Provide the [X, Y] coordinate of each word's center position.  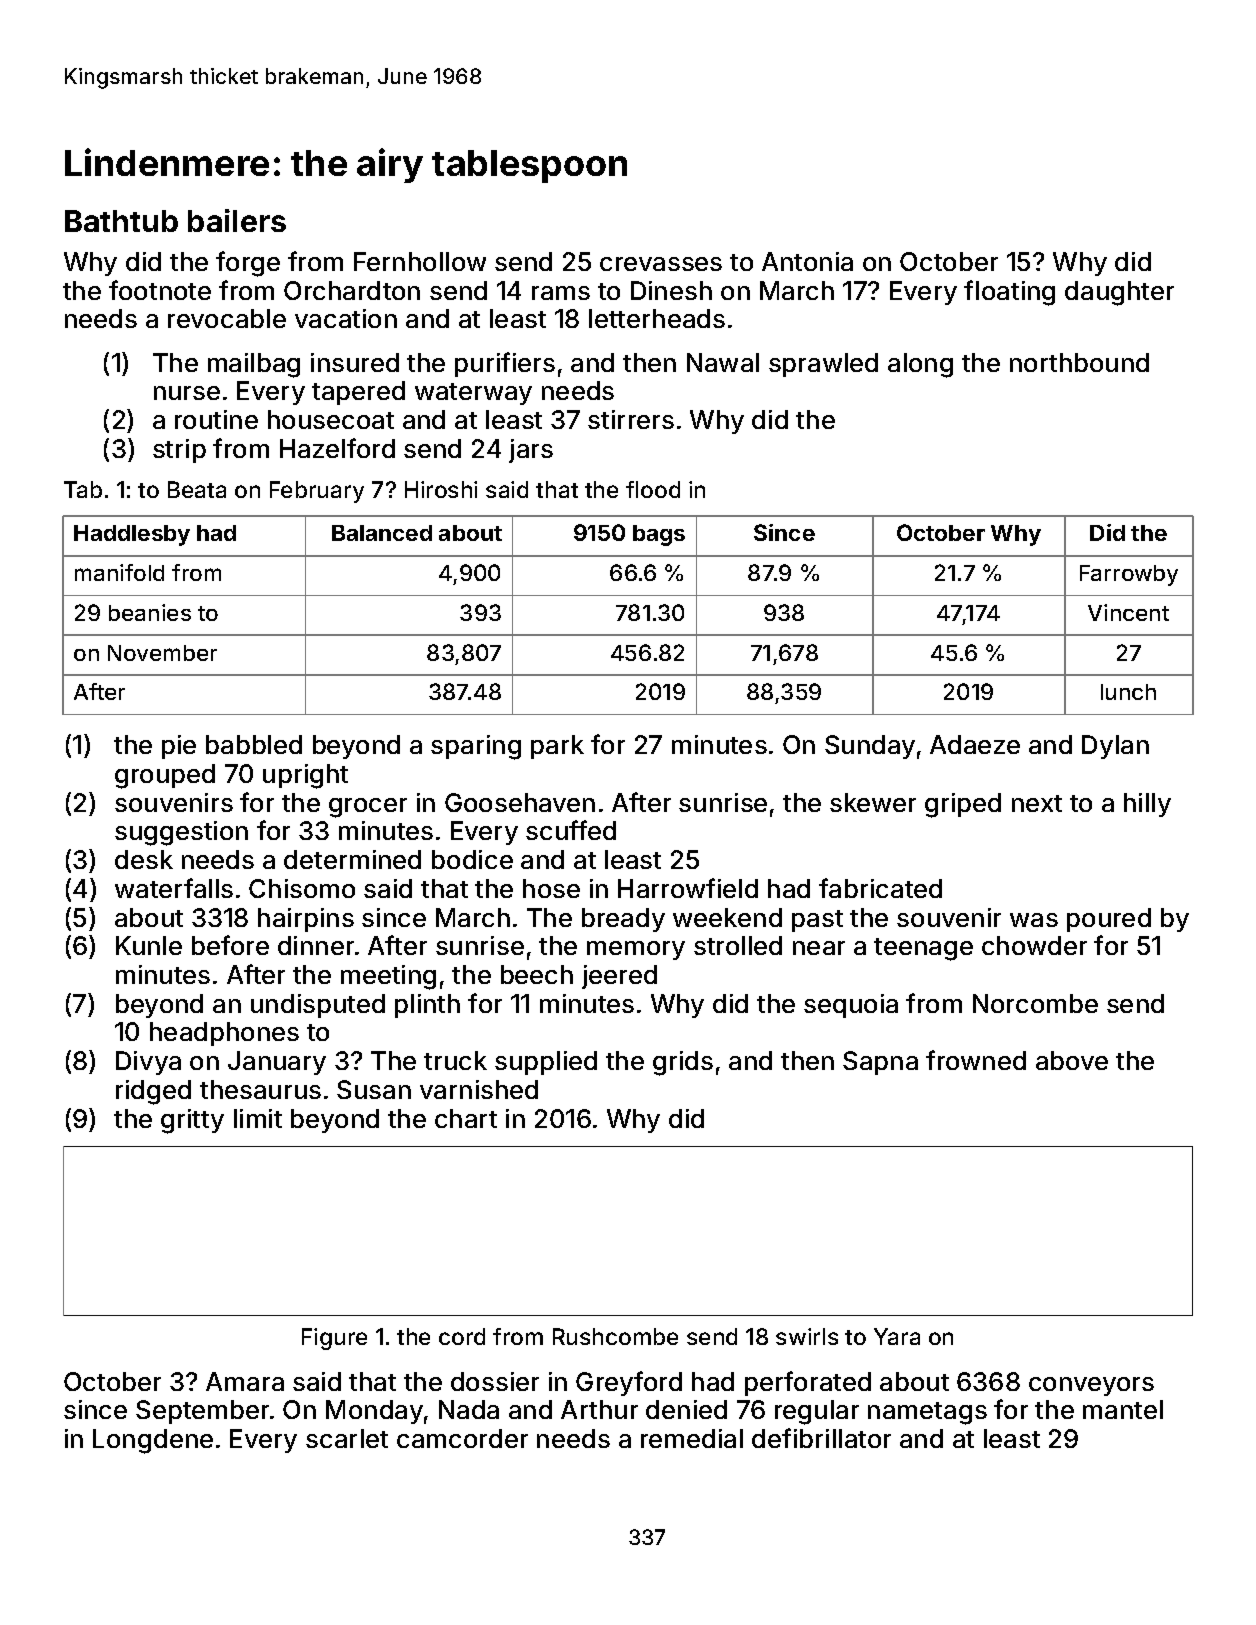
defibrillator [821, 1438]
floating [1009, 293]
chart [466, 1118]
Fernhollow [420, 261]
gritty [192, 1121]
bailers [237, 220]
